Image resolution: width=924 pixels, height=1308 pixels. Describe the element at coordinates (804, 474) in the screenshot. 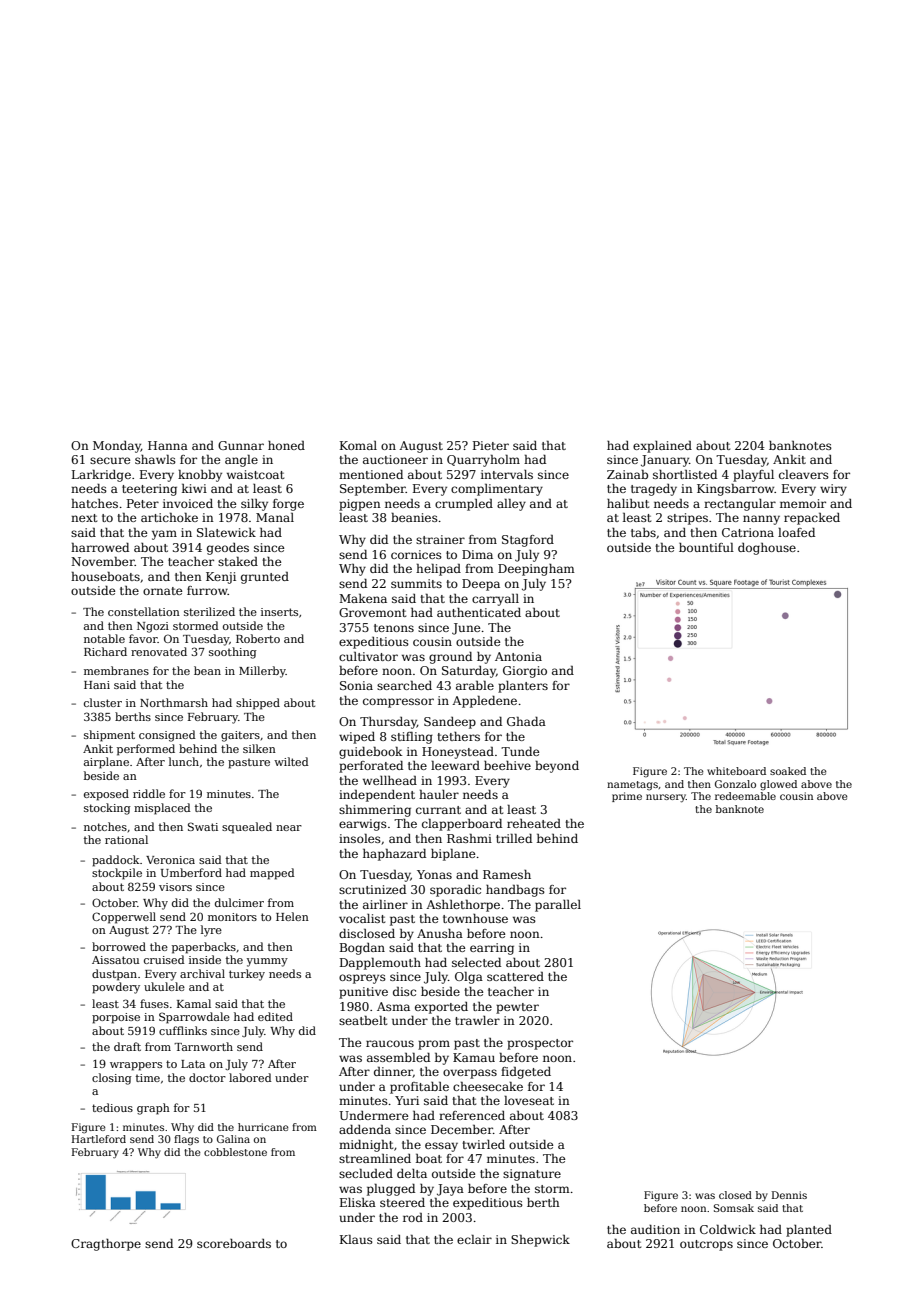

I see `cleavers` at that location.
